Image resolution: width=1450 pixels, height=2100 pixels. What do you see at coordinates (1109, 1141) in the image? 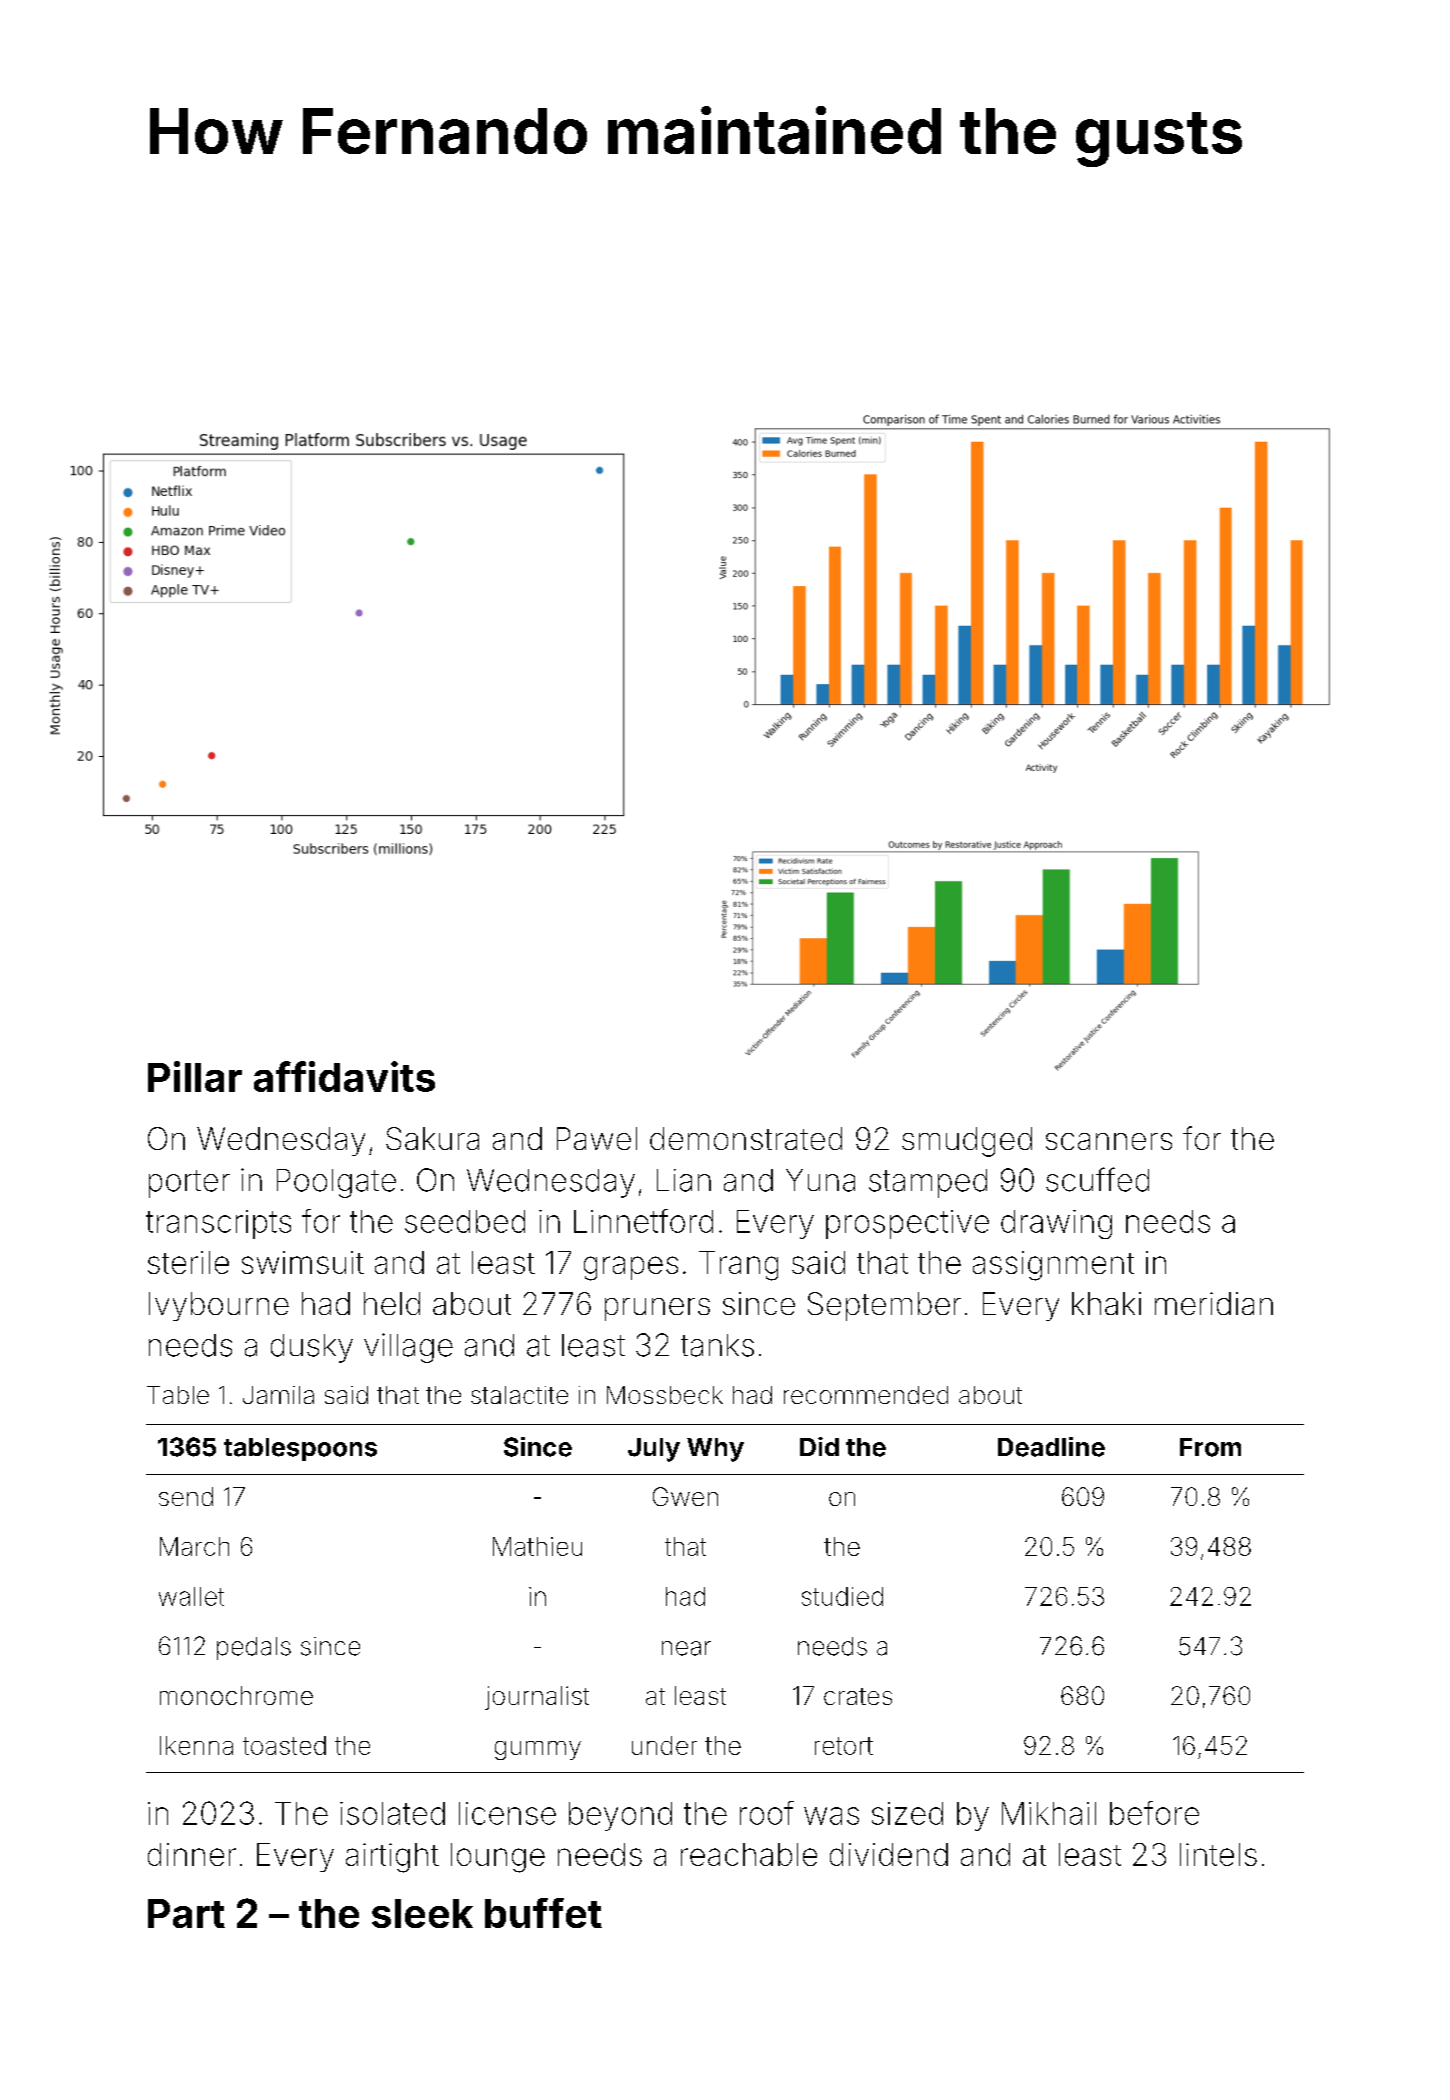
I see `scanners` at bounding box center [1109, 1141].
